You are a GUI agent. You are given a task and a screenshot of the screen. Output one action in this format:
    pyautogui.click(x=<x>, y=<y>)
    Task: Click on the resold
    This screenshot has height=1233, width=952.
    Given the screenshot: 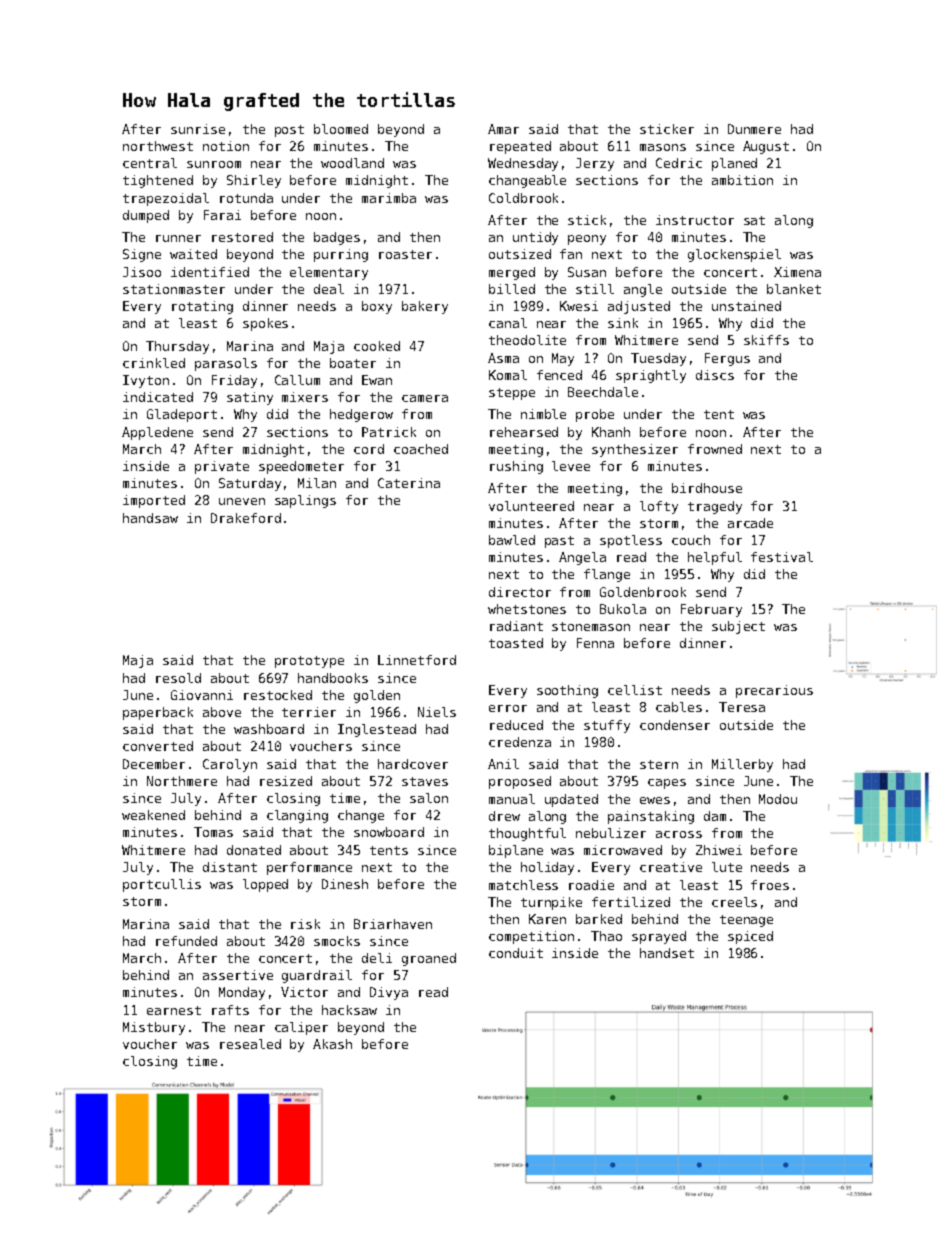 What is the action you would take?
    pyautogui.click(x=178, y=678)
